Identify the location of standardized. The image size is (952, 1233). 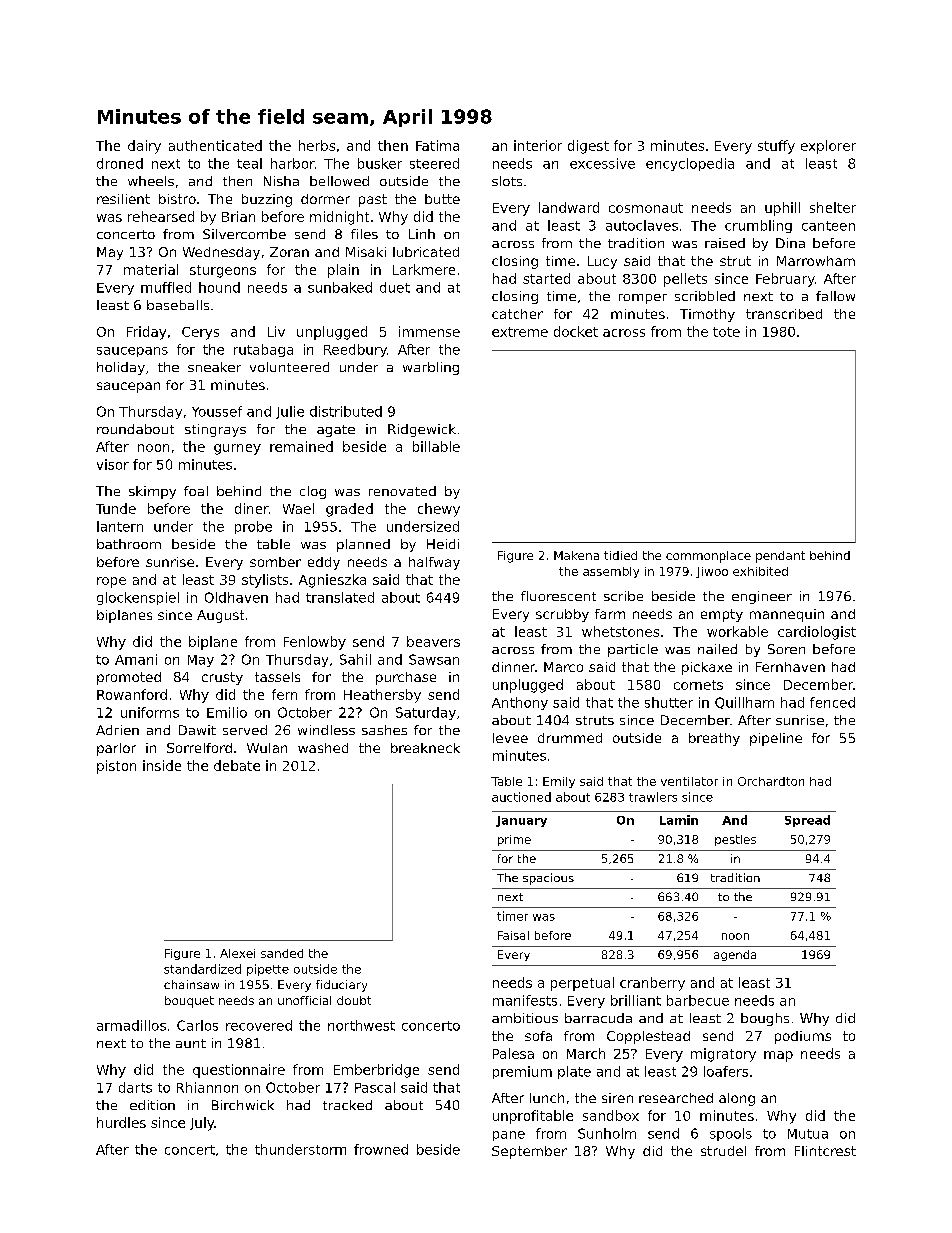
(202, 969).
